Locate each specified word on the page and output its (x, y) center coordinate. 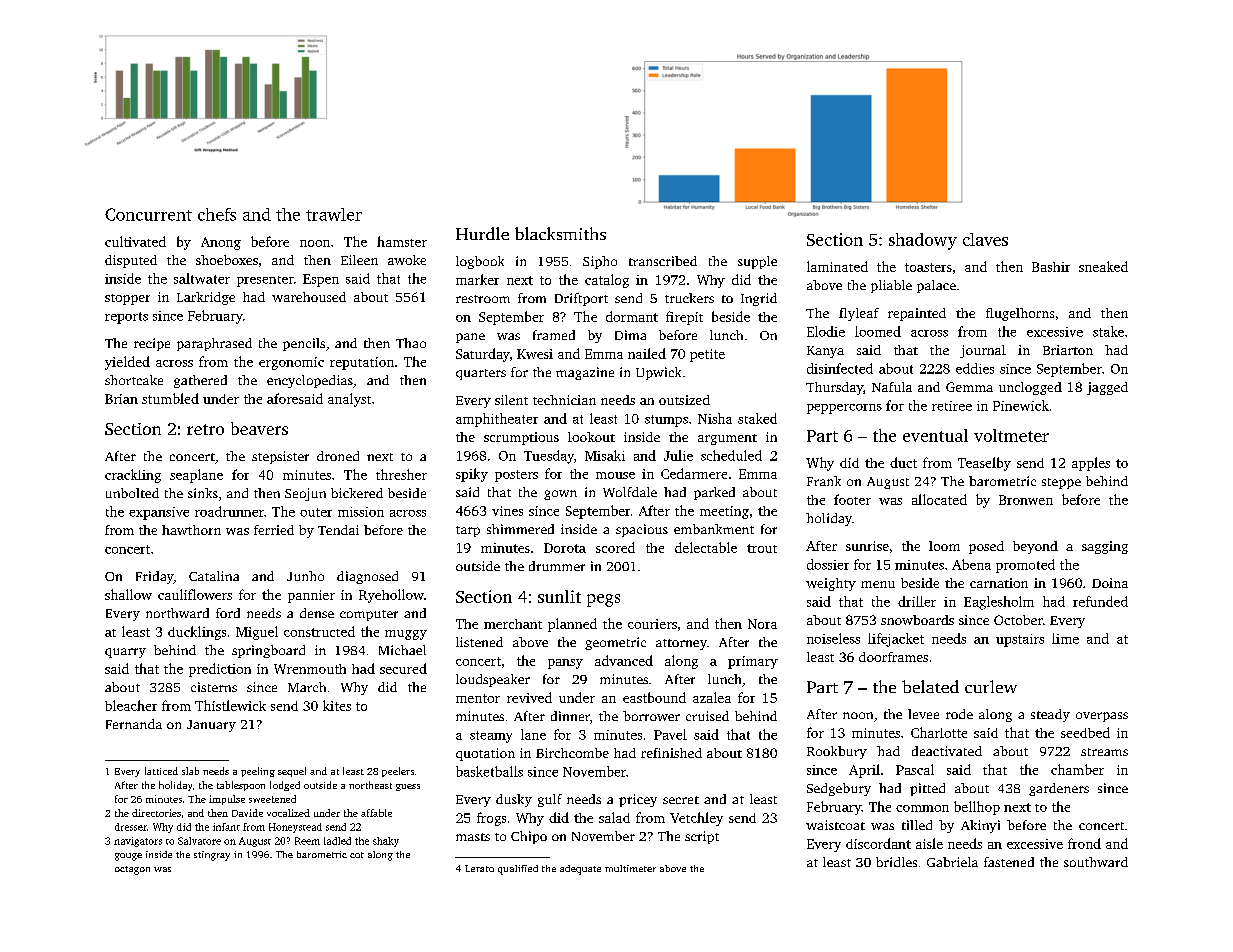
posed (986, 547)
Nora (762, 624)
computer (369, 615)
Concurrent (148, 214)
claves (985, 239)
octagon (132, 870)
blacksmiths (560, 233)
